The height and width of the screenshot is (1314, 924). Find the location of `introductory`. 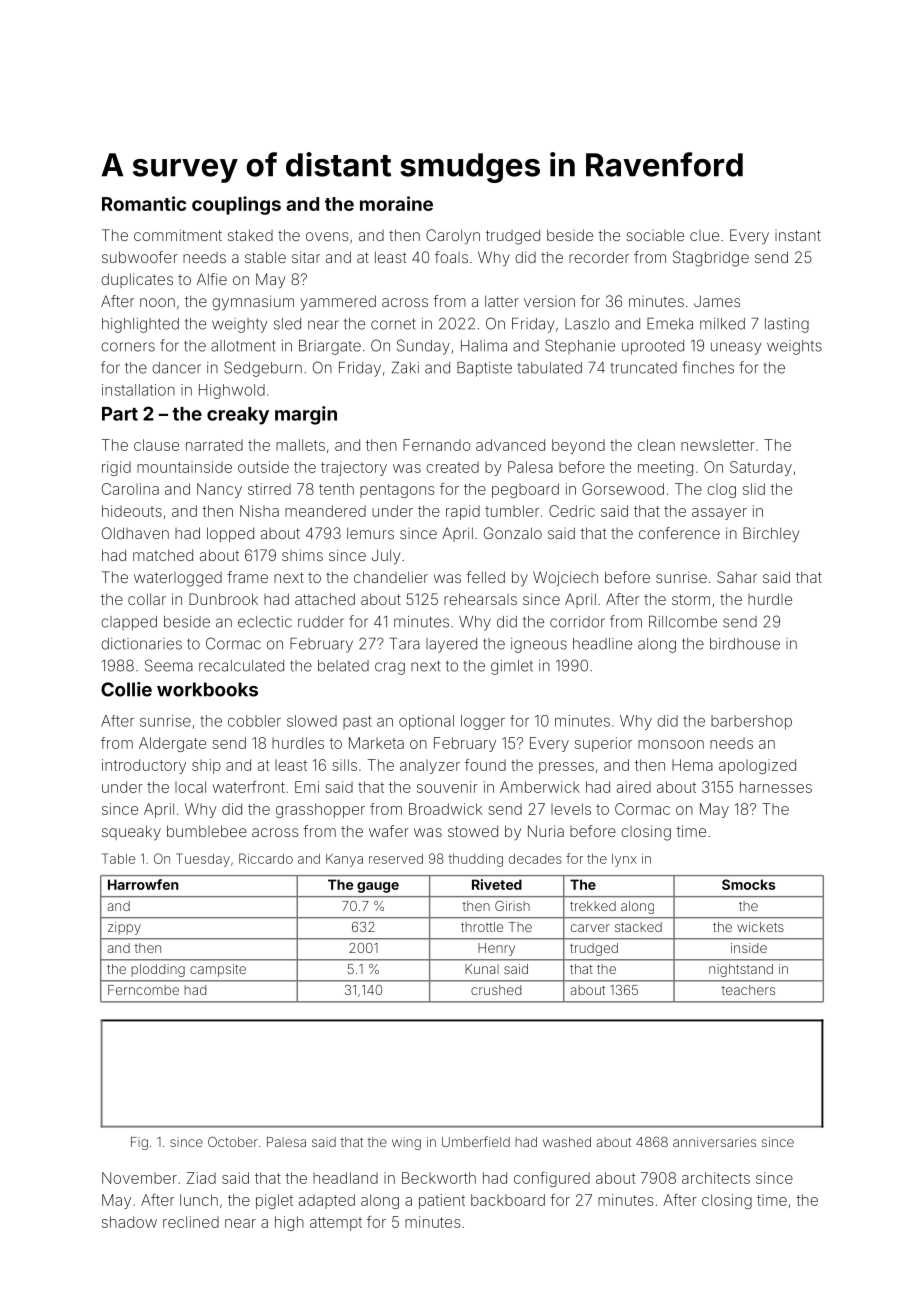

introductory is located at coordinates (144, 766).
